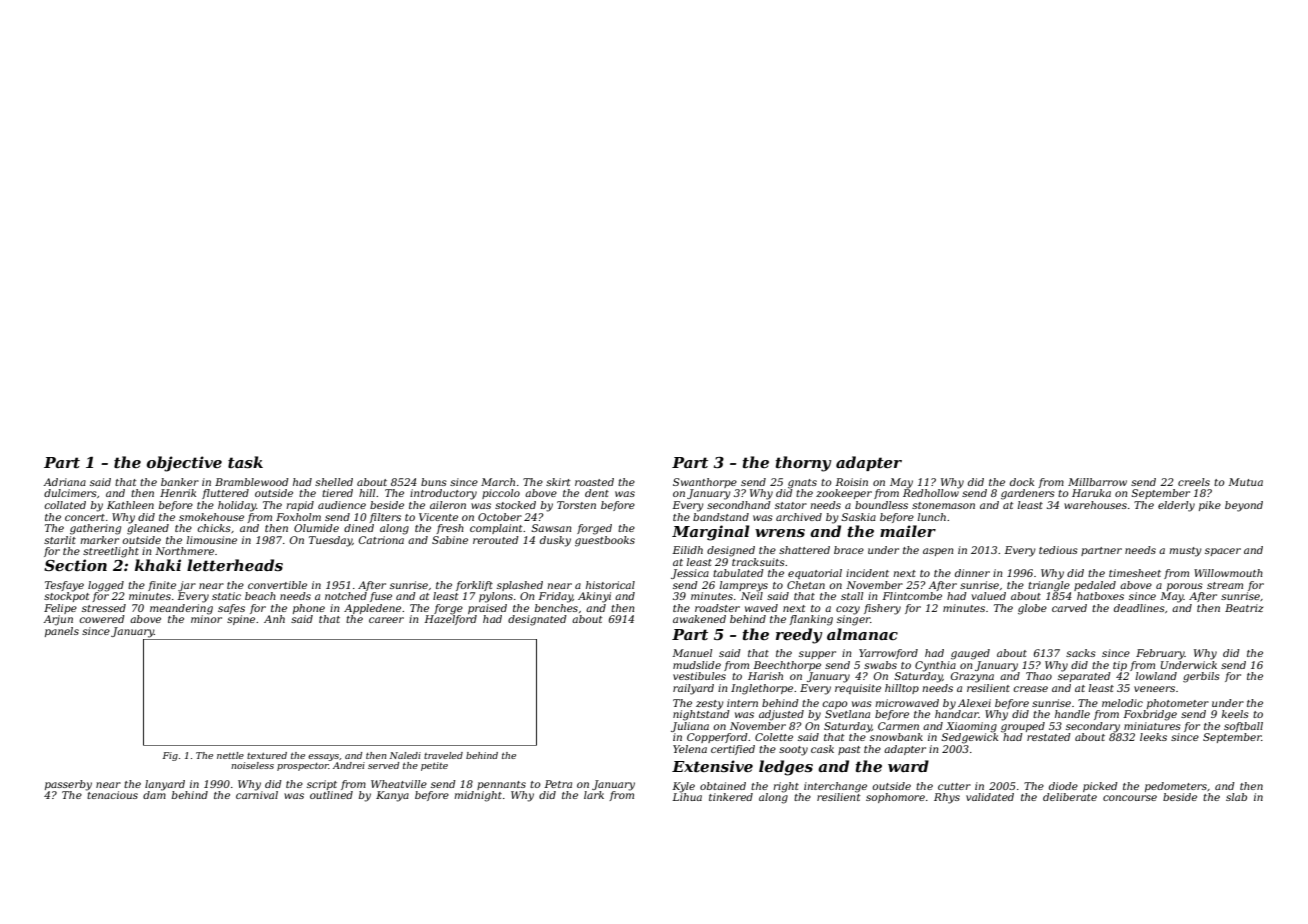 This document has height=924, width=1308. Describe the element at coordinates (498, 482) in the document. I see `March` at that location.
